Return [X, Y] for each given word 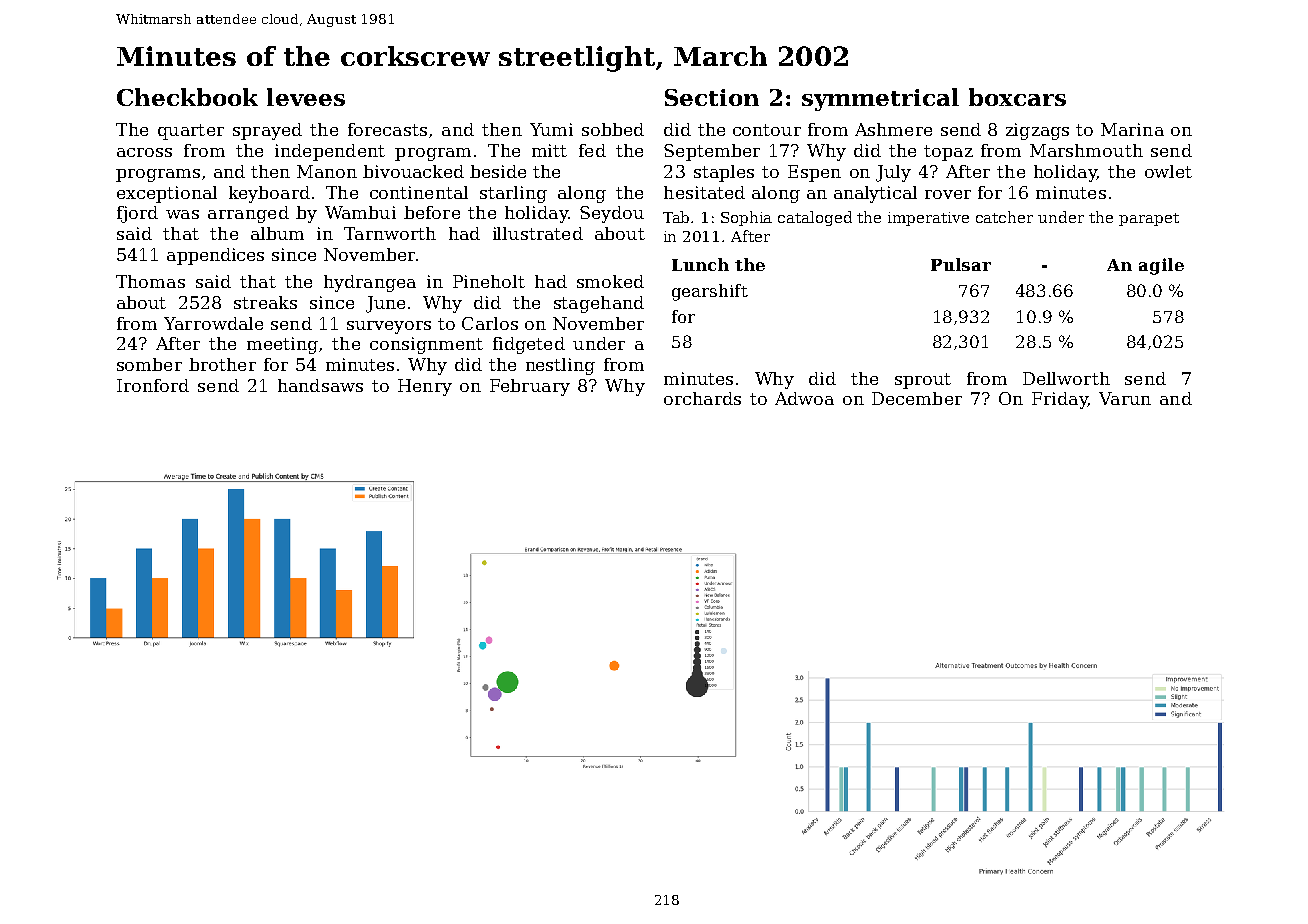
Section [712, 97]
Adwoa [804, 398]
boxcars [1017, 97]
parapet [1149, 219]
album [277, 233]
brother [222, 364]
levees [306, 97]
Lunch [700, 264]
